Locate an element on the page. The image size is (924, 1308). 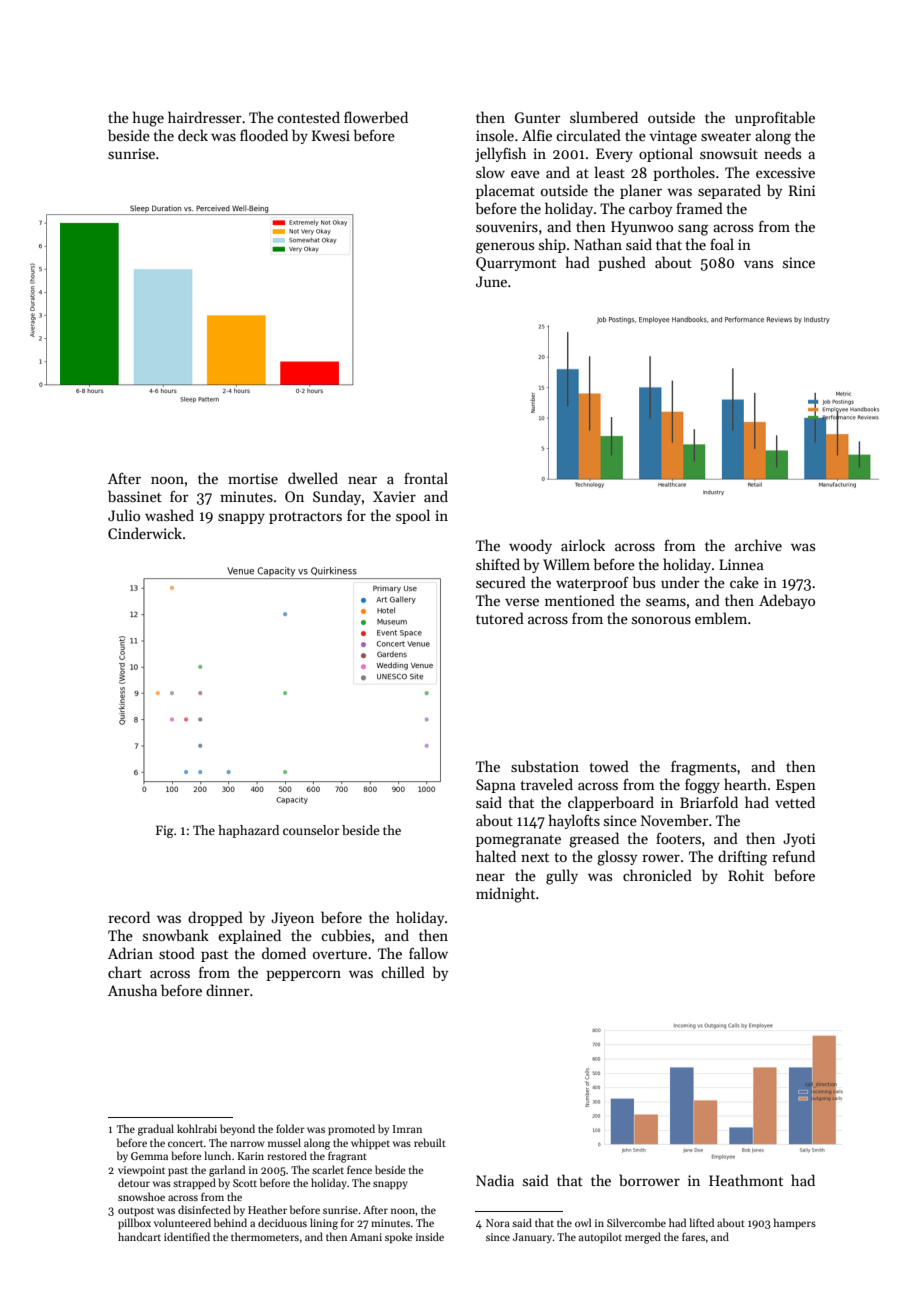
Sapna is located at coordinates (496, 786).
